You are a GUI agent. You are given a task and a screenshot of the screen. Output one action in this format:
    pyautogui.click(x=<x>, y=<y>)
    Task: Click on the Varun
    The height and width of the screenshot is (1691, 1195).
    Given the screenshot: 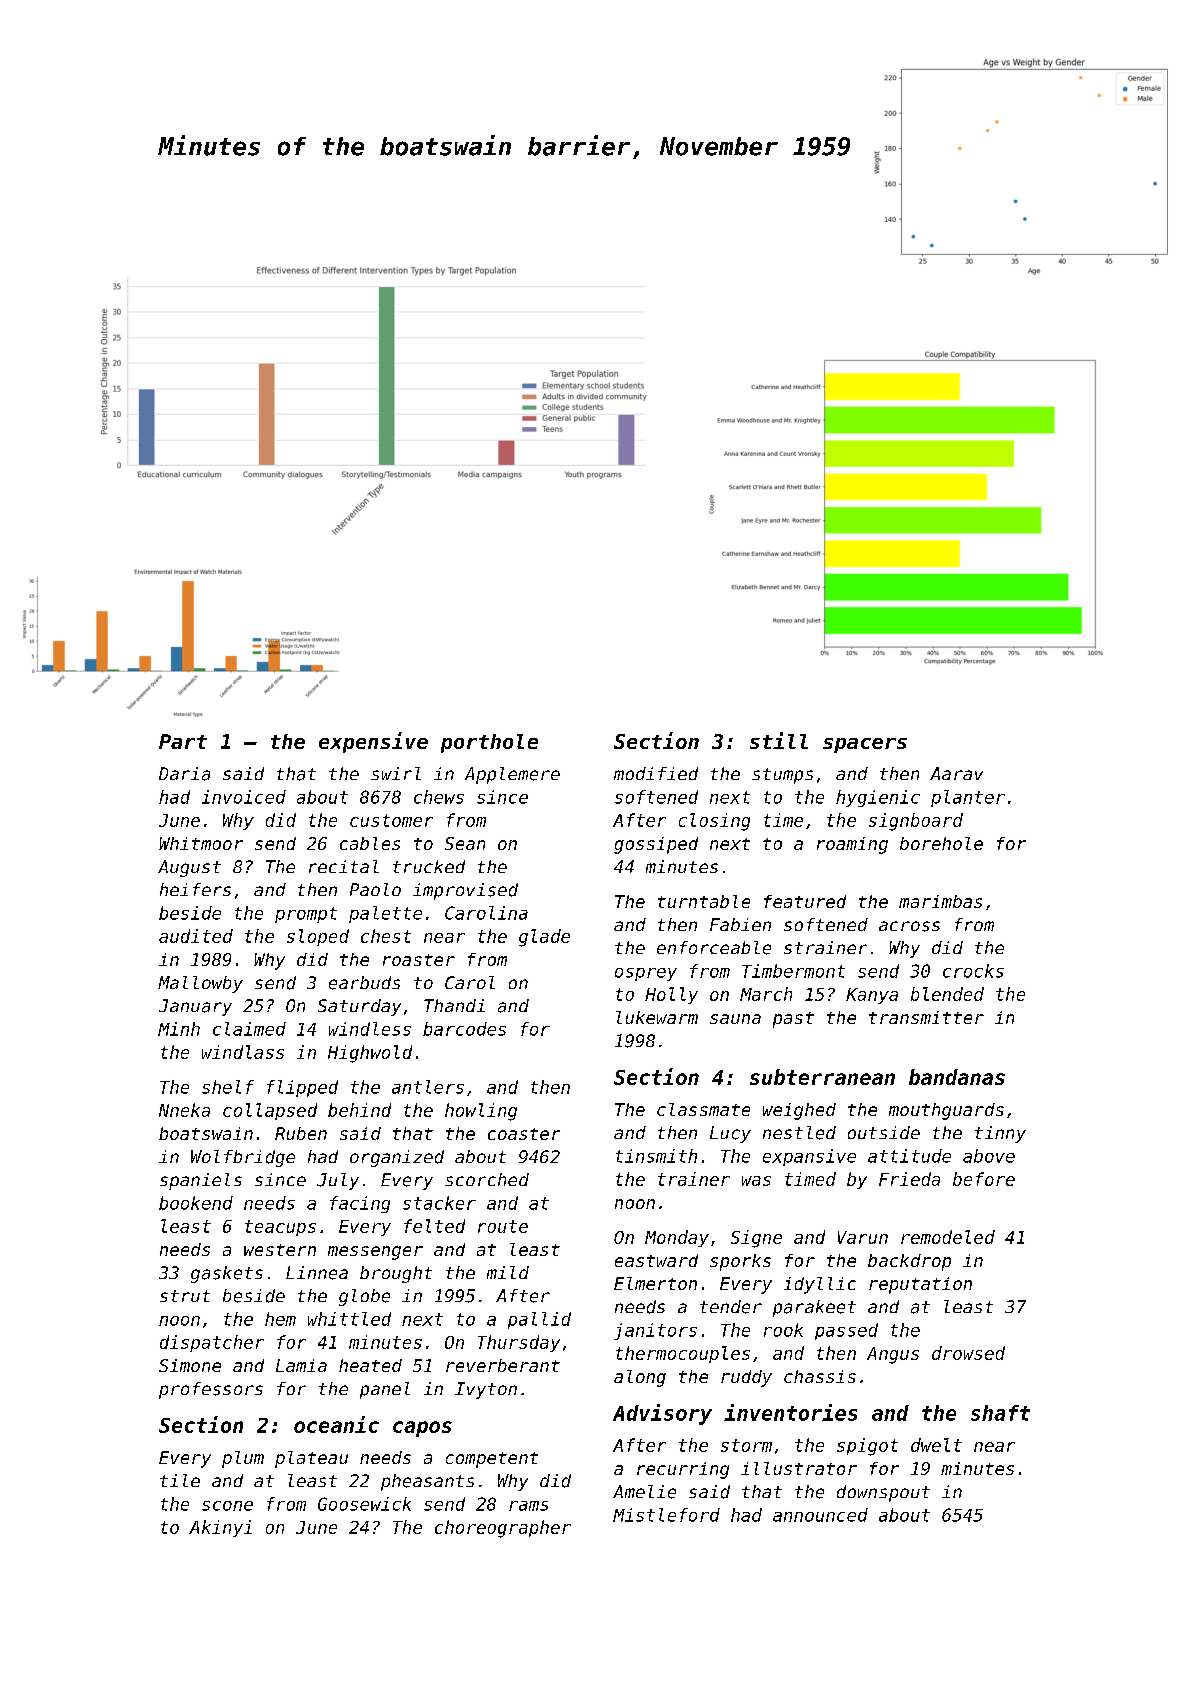 What is the action you would take?
    pyautogui.click(x=863, y=1237)
